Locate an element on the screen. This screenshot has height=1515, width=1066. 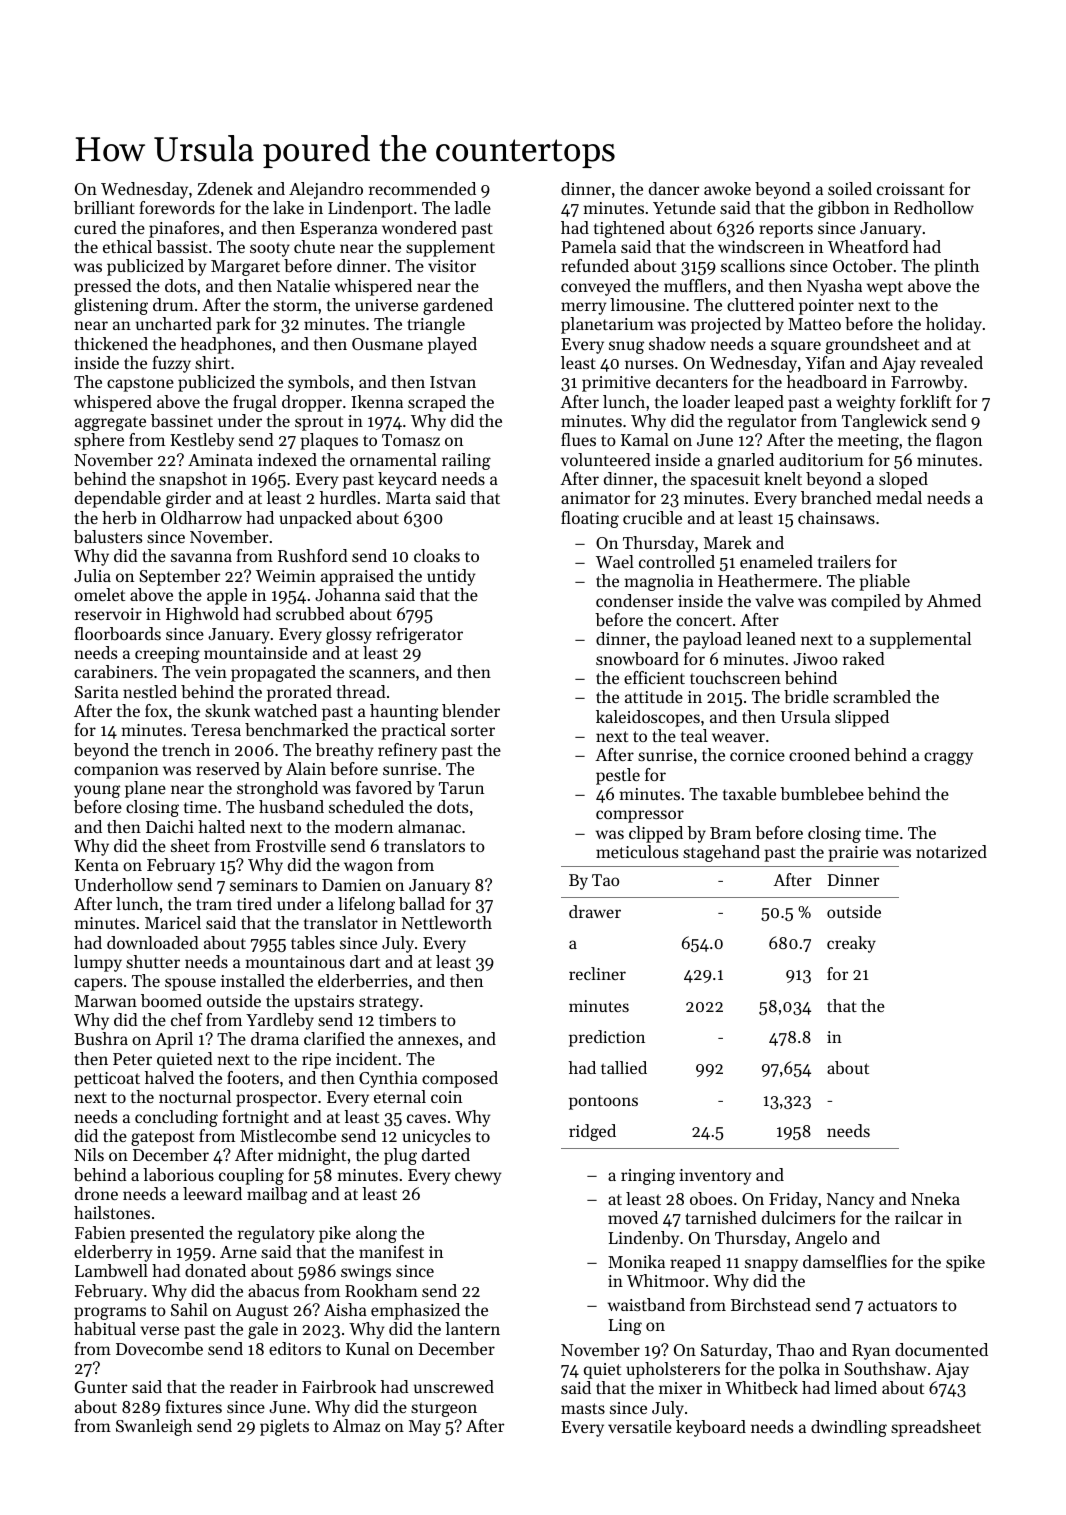
Wheatford is located at coordinates (868, 246).
